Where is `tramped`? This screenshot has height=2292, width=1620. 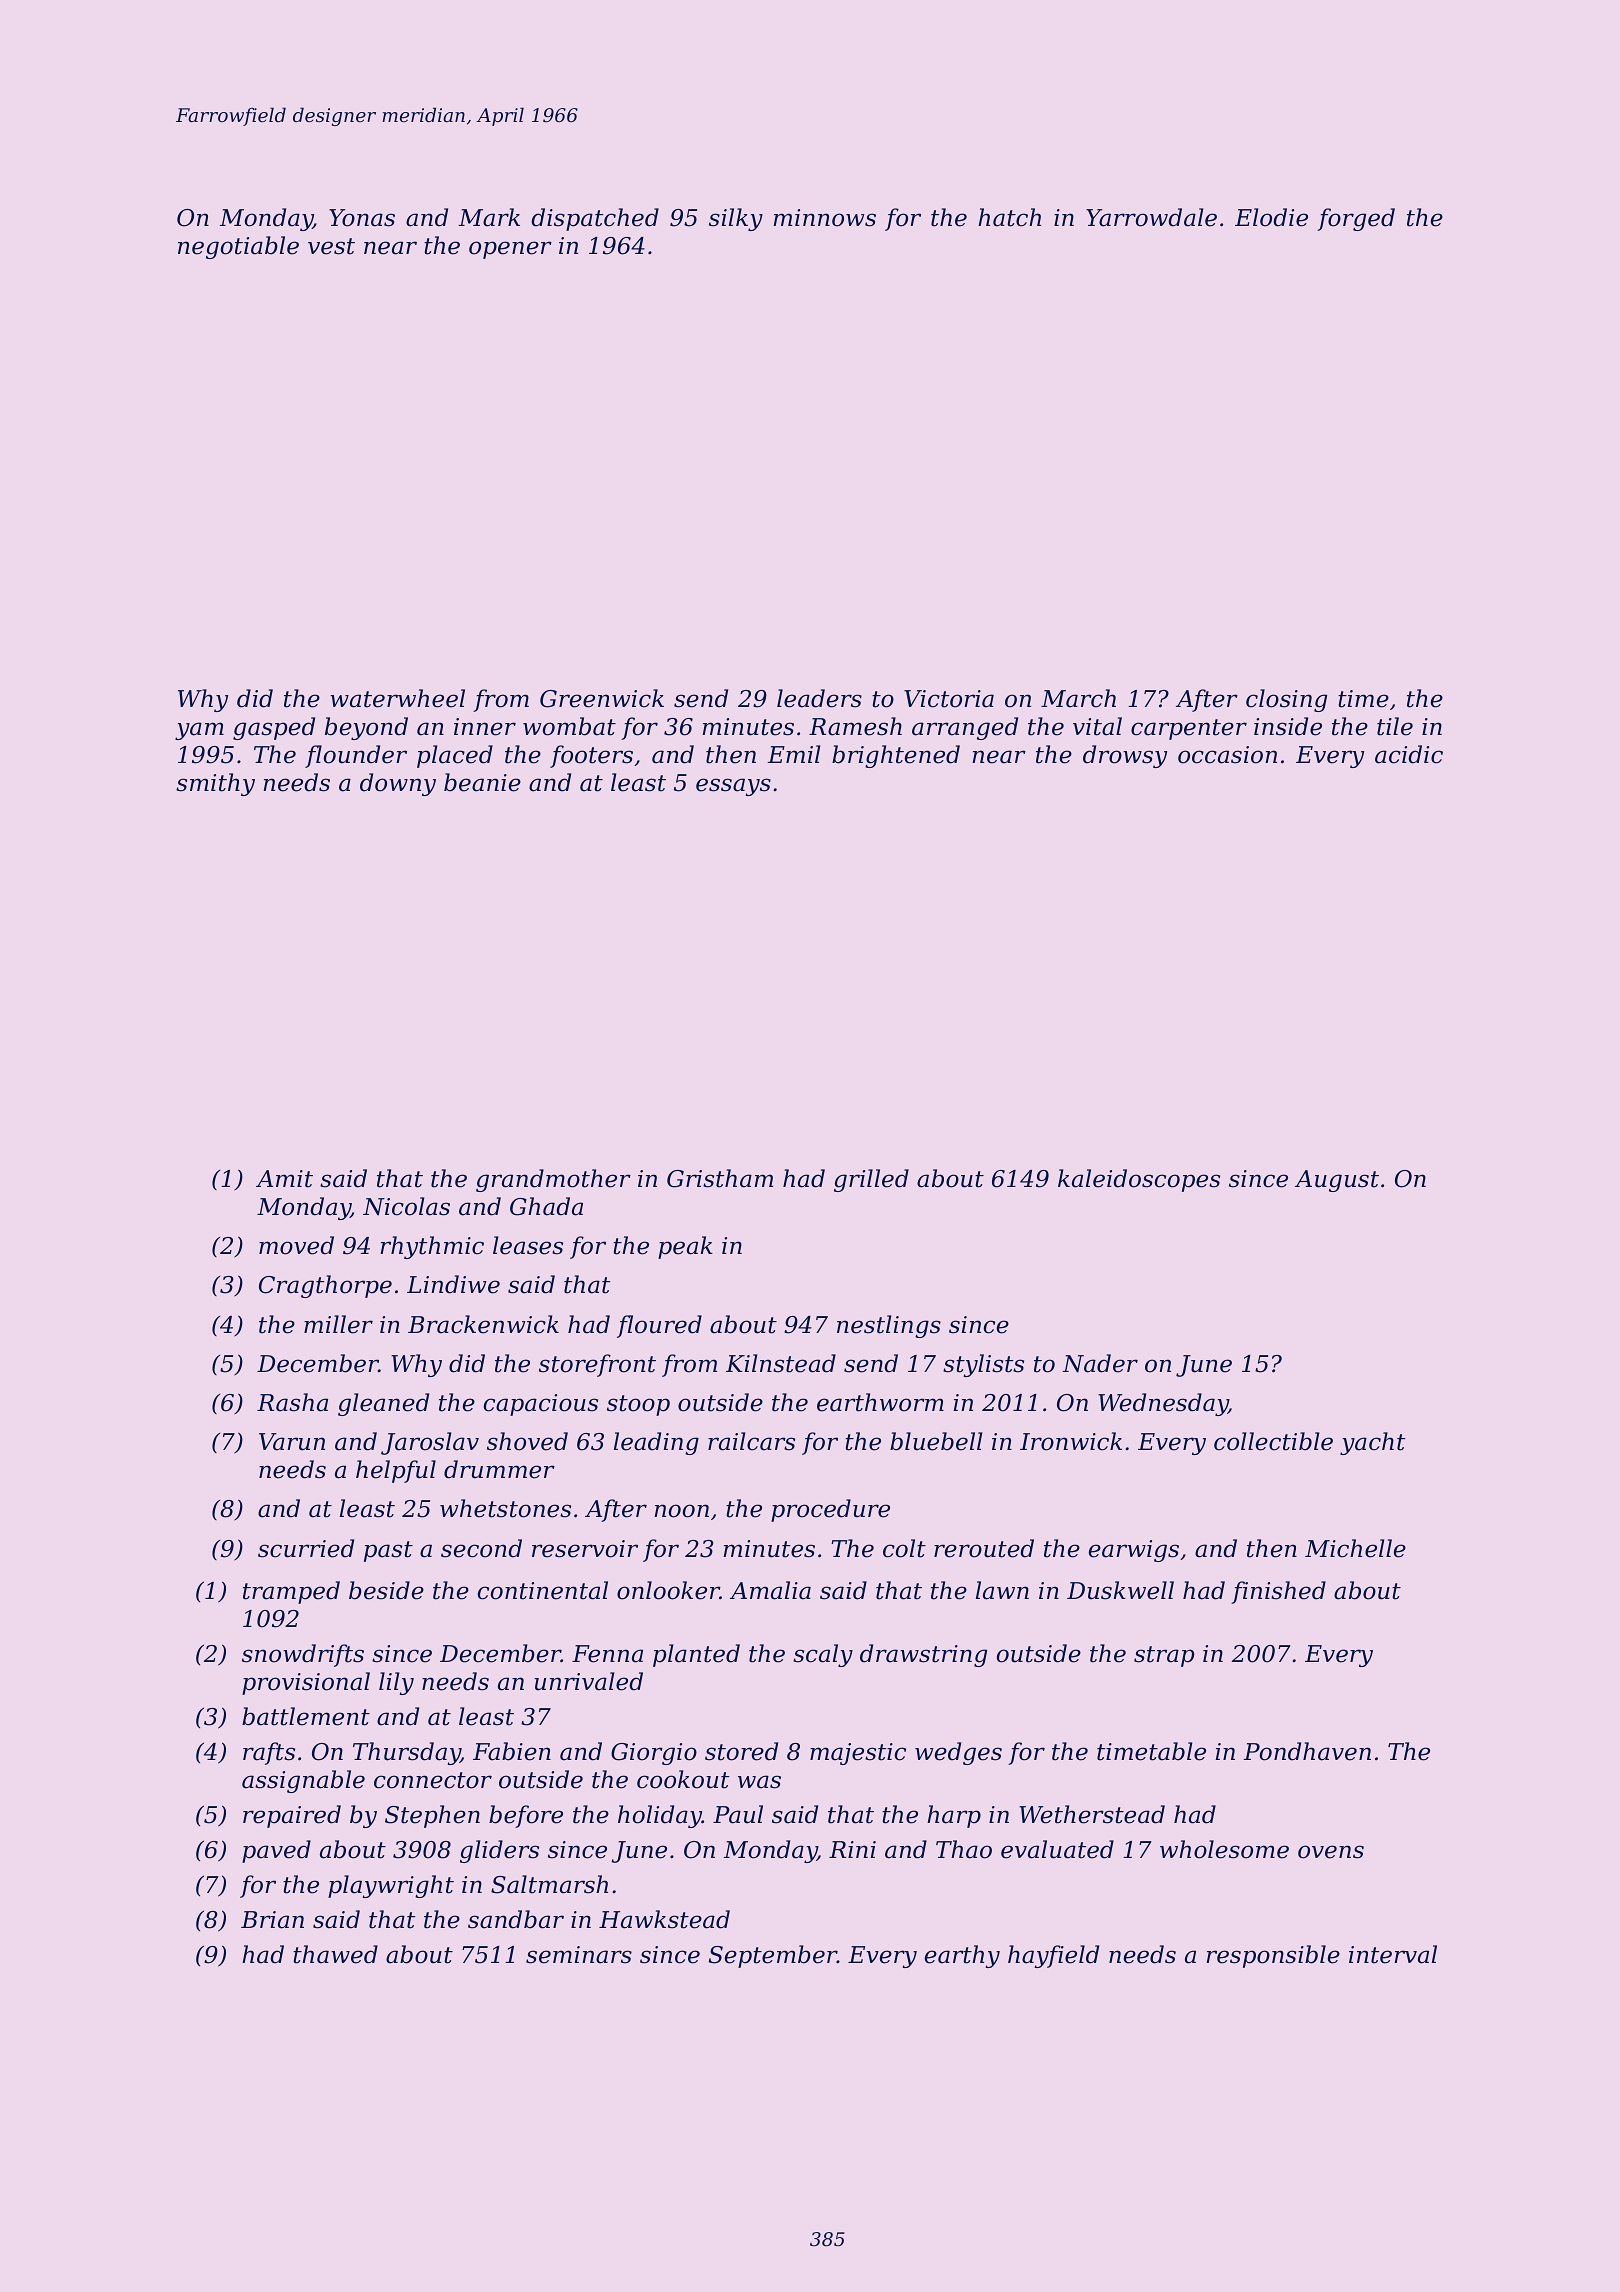
tramped is located at coordinates (291, 1592).
